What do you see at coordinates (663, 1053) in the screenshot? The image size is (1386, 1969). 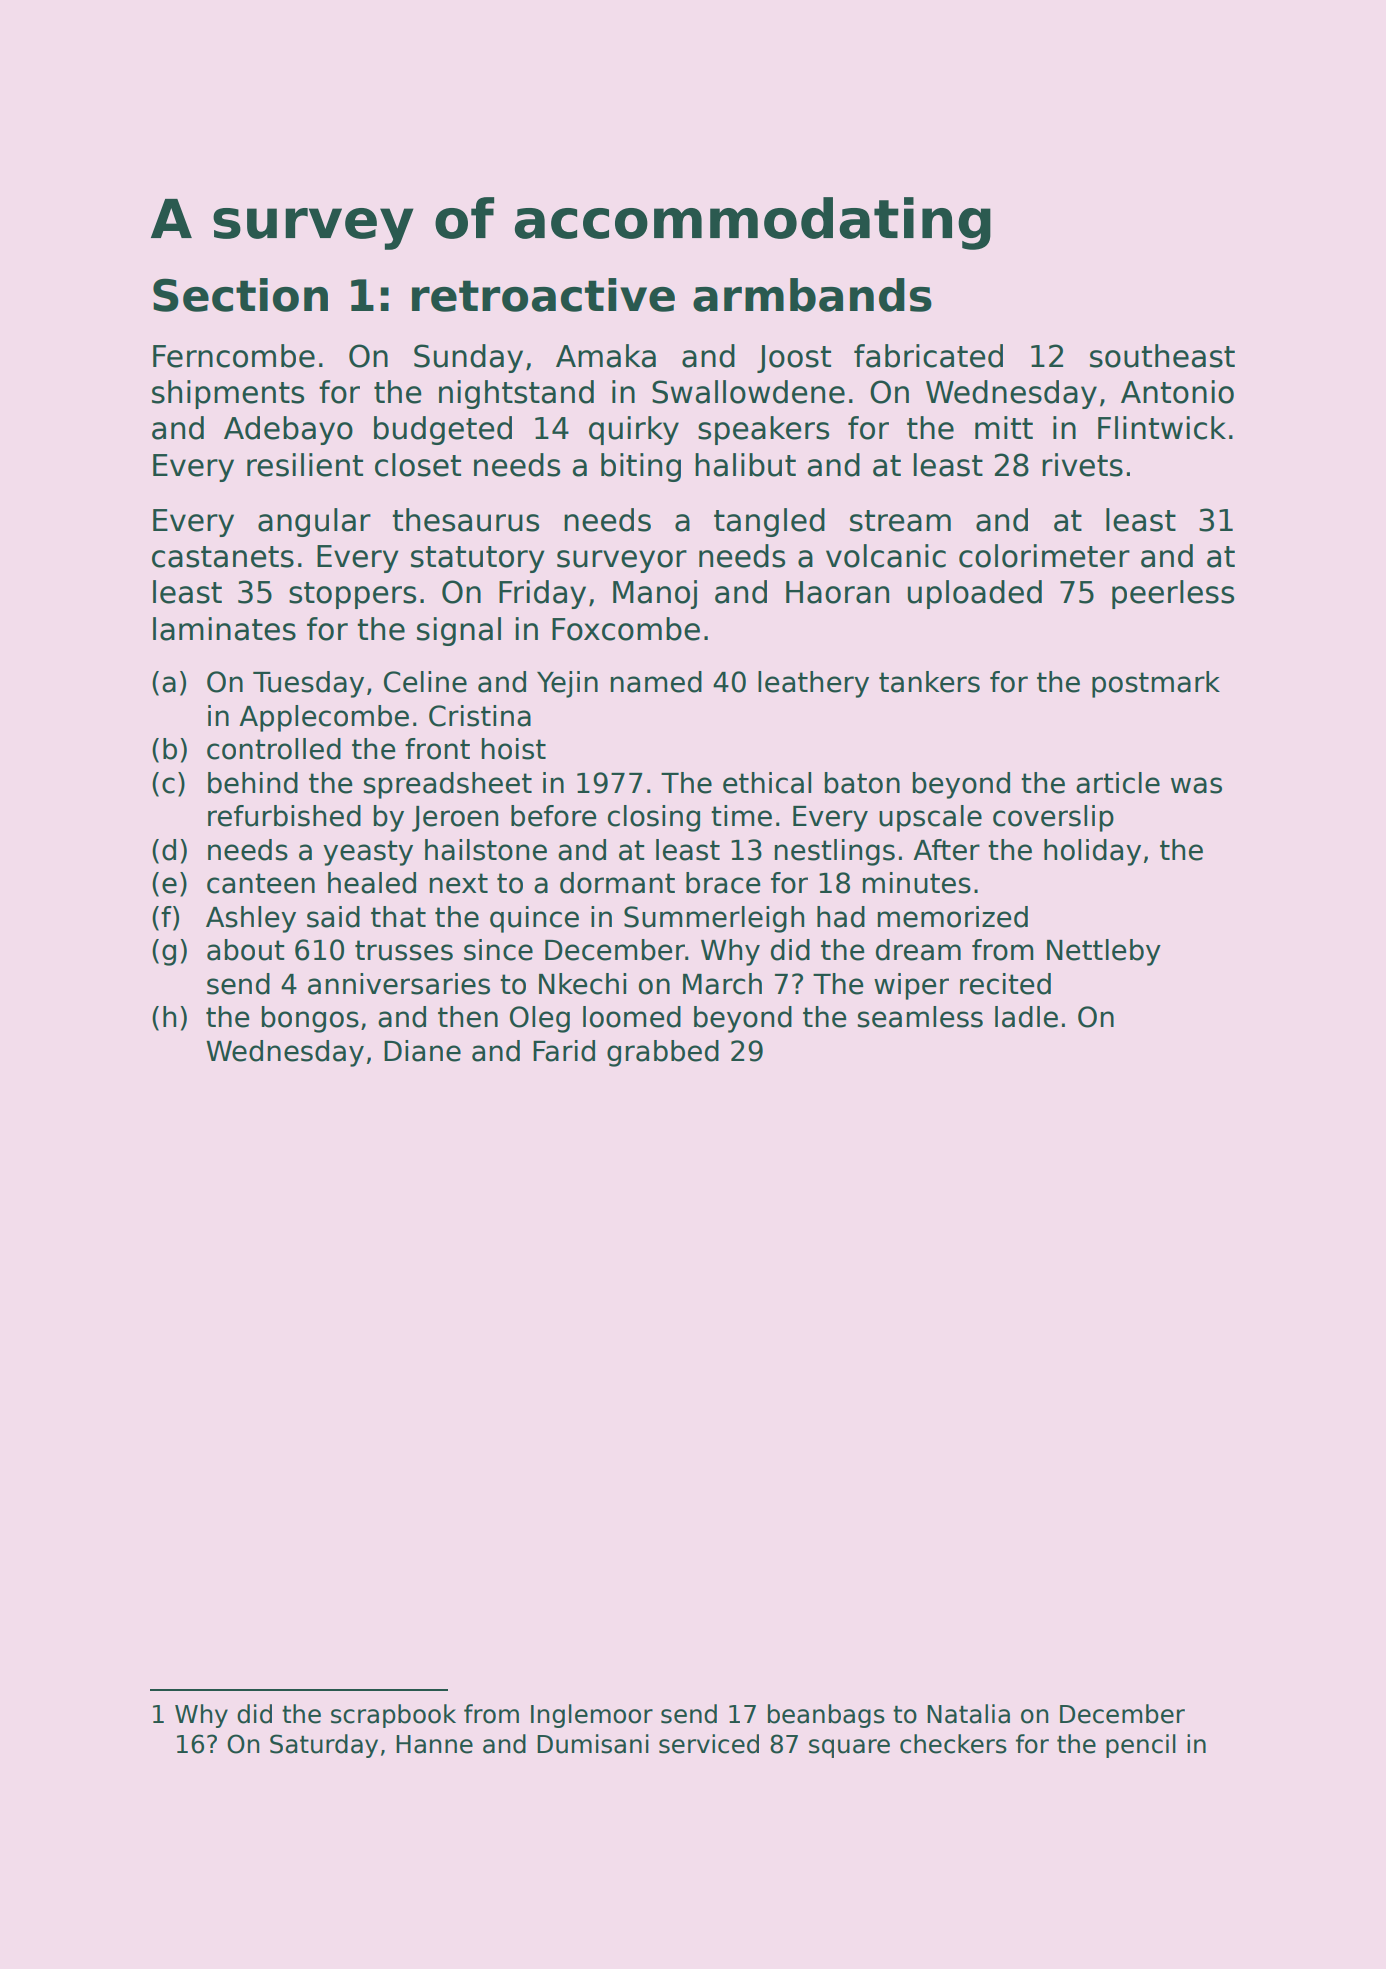 I see `grabbed` at bounding box center [663, 1053].
